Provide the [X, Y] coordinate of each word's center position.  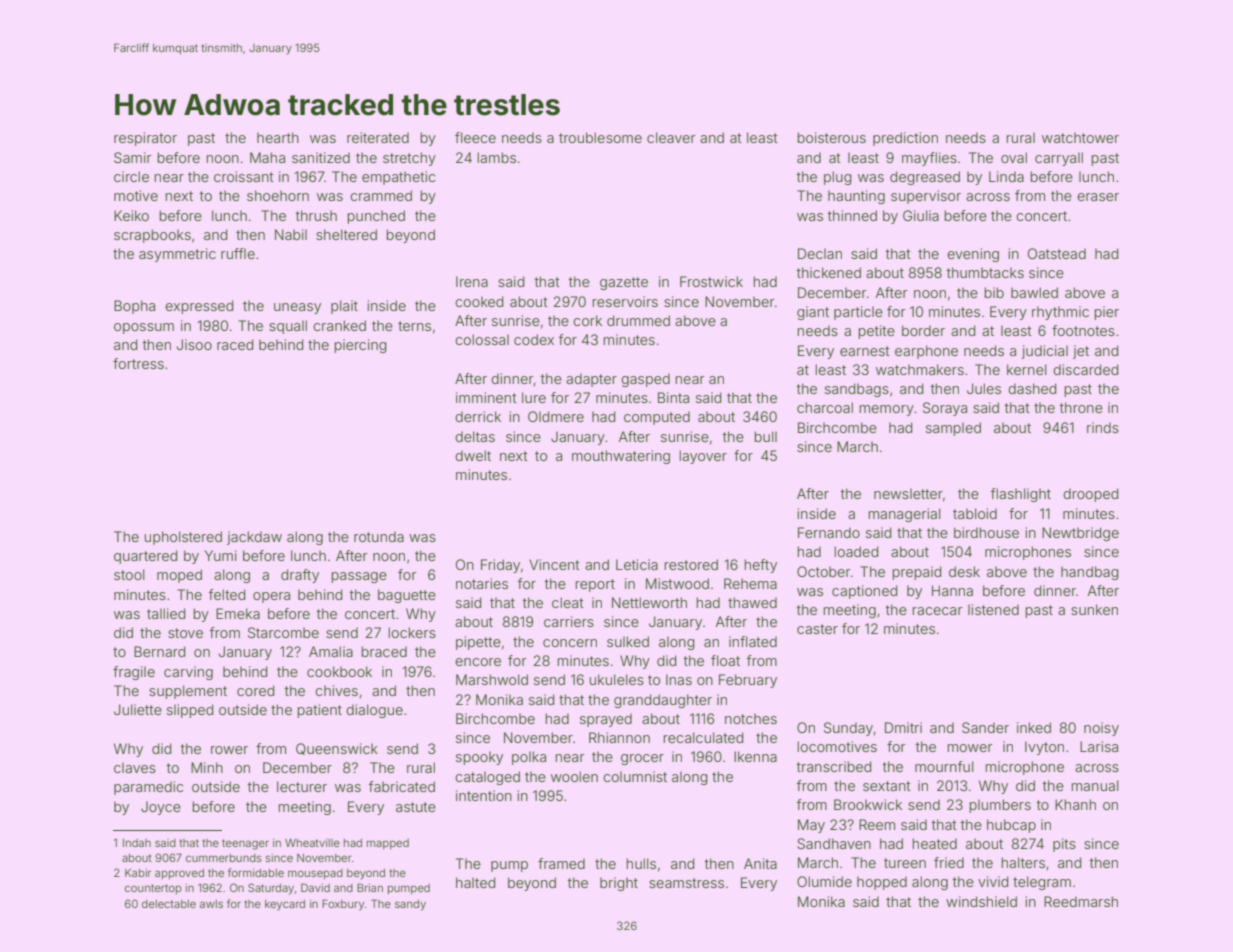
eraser [1098, 197]
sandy [410, 905]
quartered [145, 557]
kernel [1027, 369]
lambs [497, 157]
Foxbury [343, 905]
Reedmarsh [1081, 901]
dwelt [473, 455]
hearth [278, 137]
